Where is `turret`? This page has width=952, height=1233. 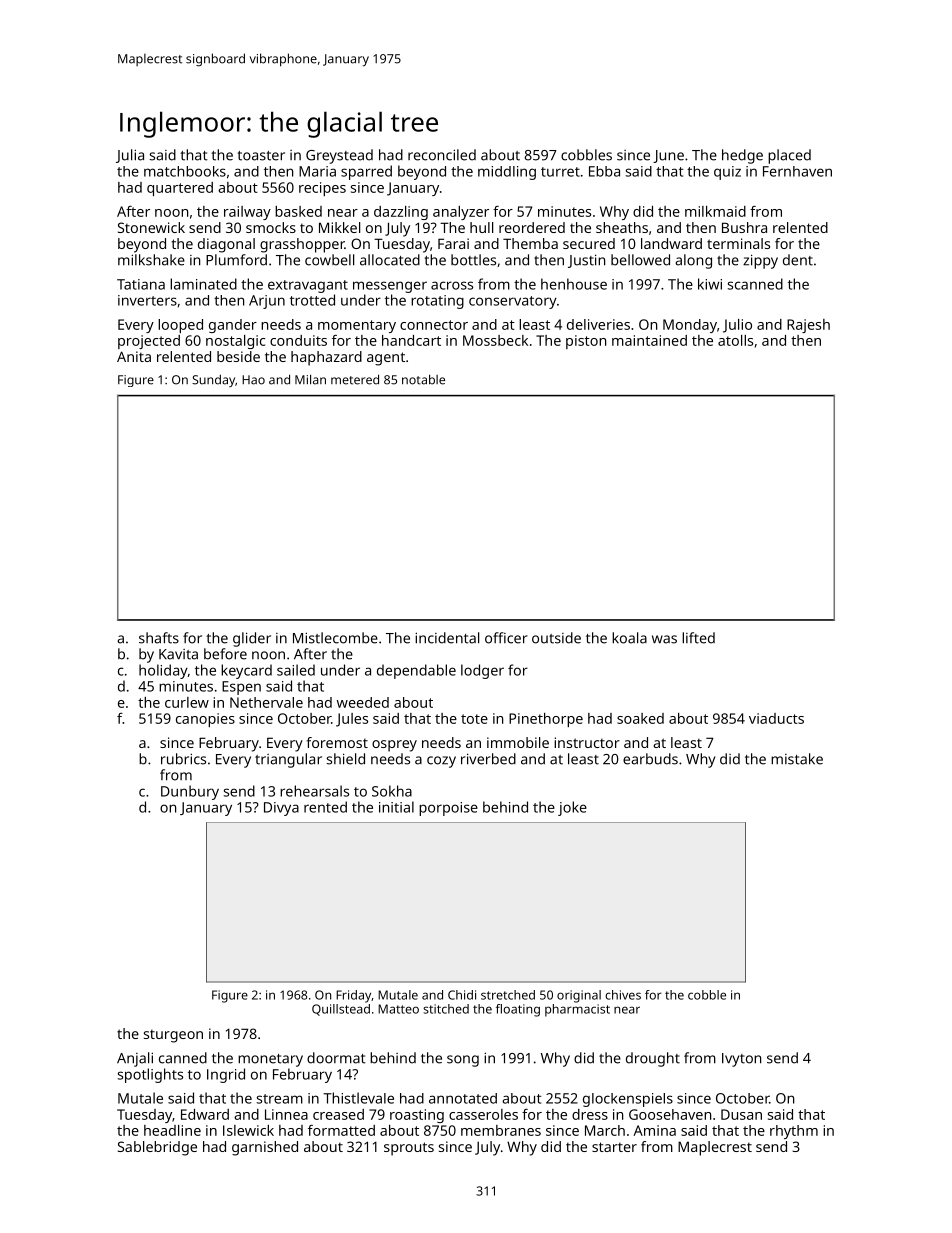
turret is located at coordinates (560, 172).
